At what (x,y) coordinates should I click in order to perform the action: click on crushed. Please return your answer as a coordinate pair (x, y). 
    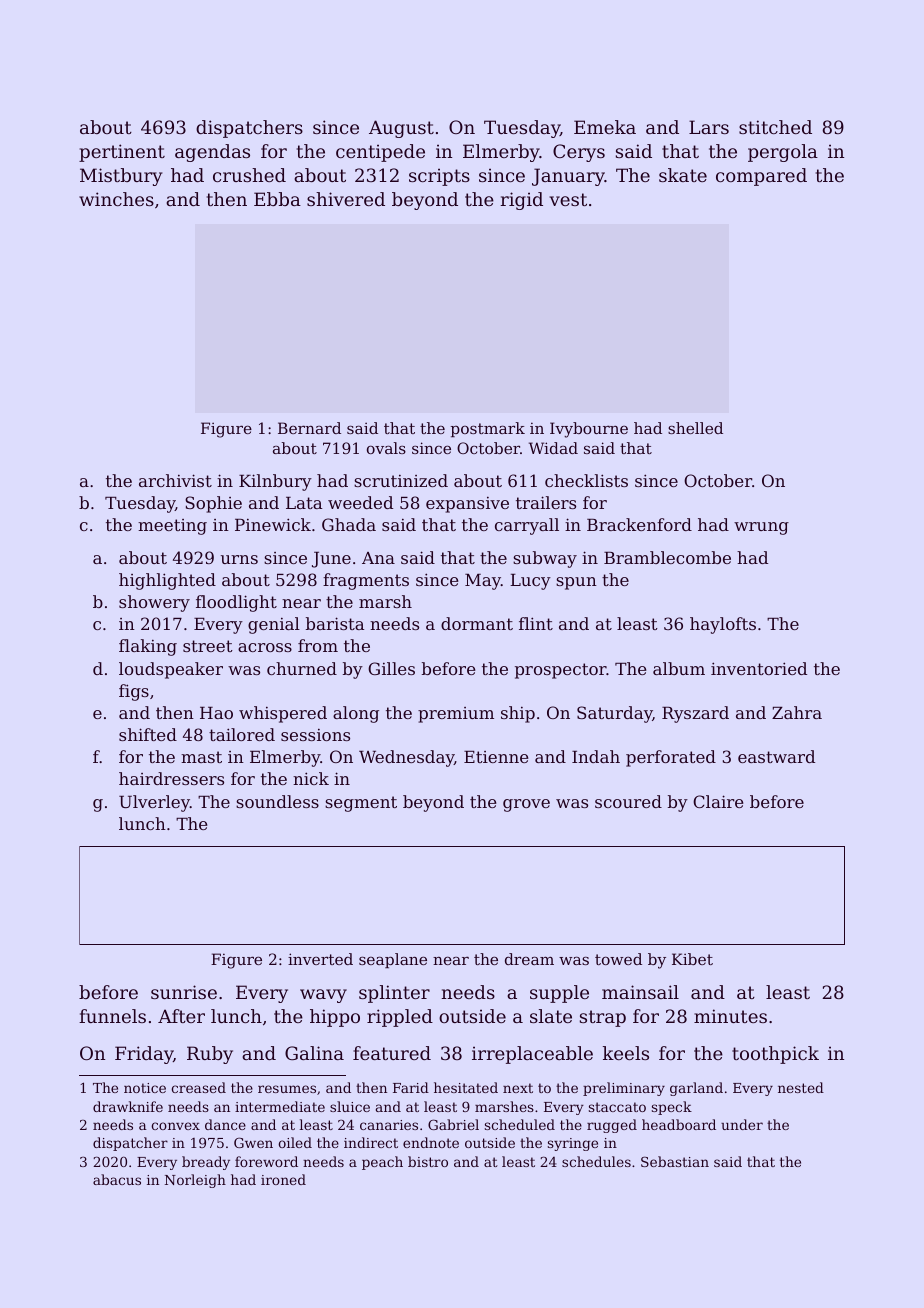
    Looking at the image, I should click on (249, 175).
